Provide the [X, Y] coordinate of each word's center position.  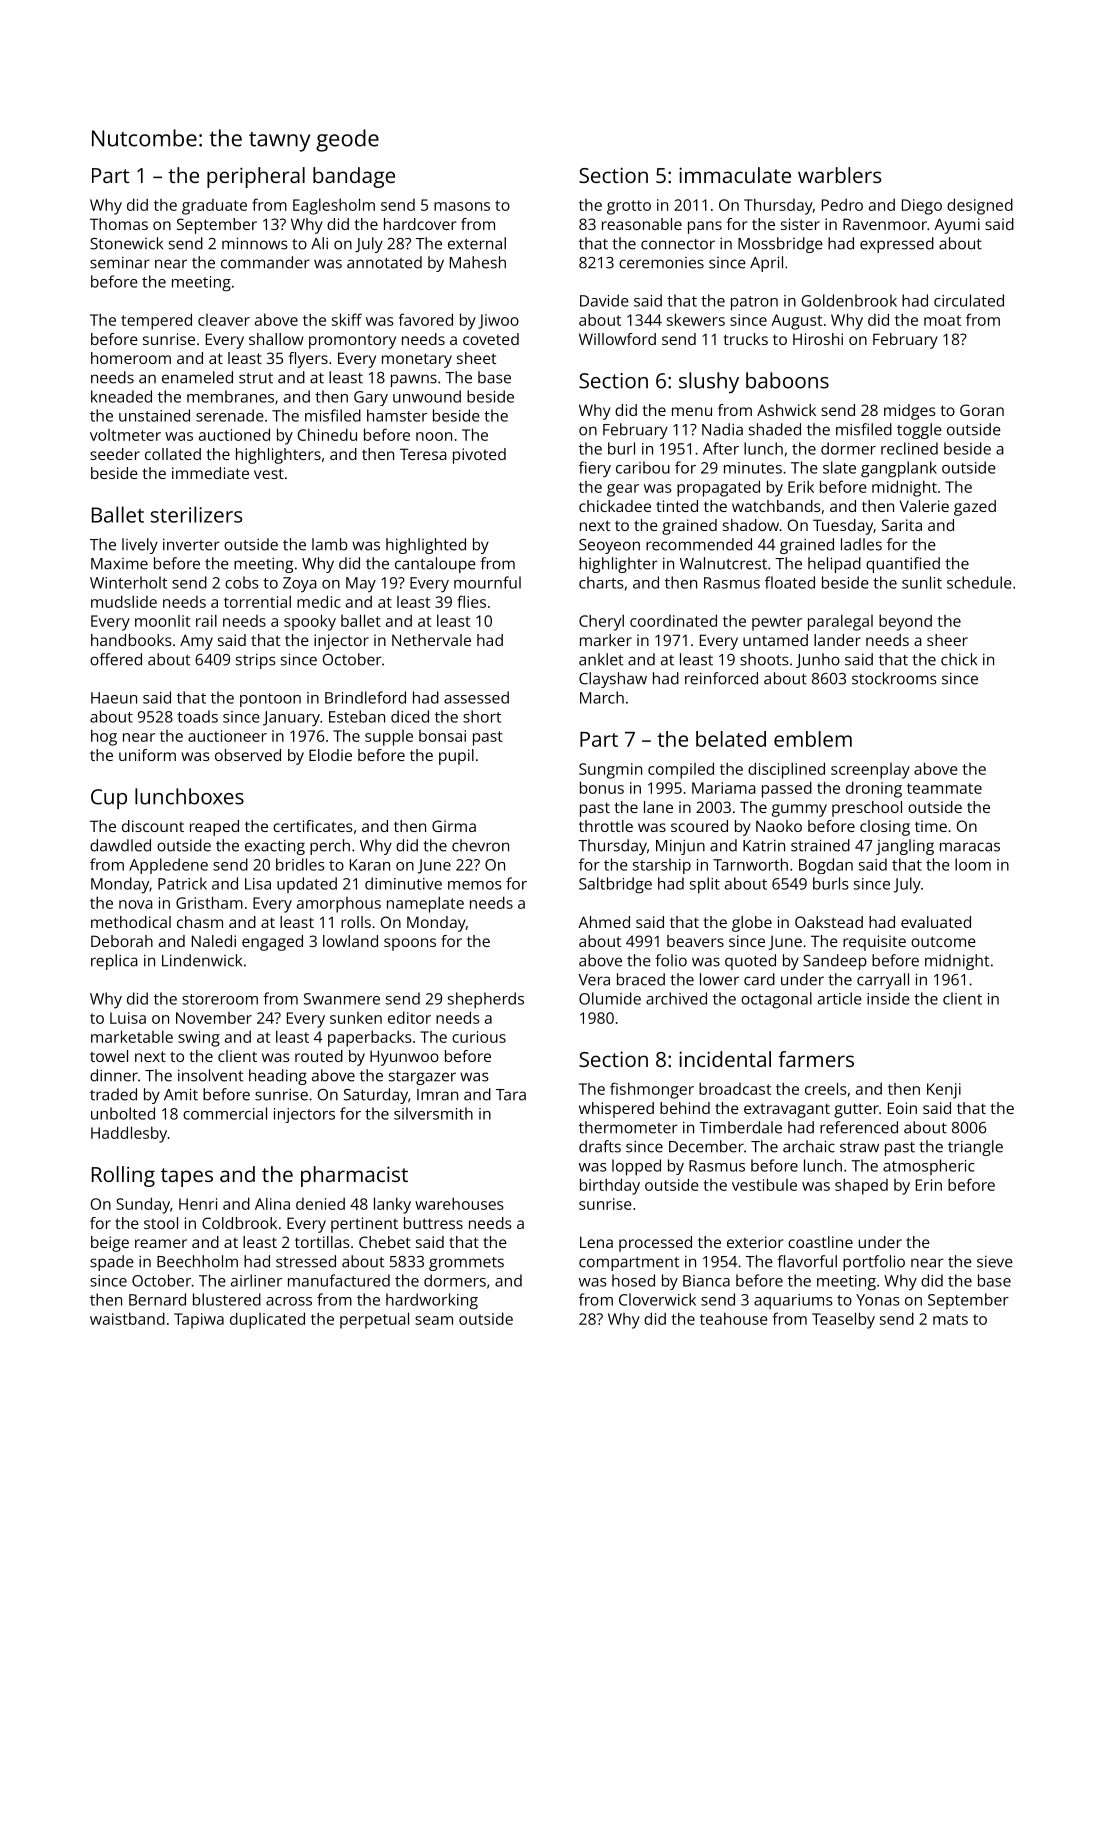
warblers [839, 175]
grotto [629, 207]
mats [950, 1319]
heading [278, 1077]
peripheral [256, 177]
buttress [433, 1223]
